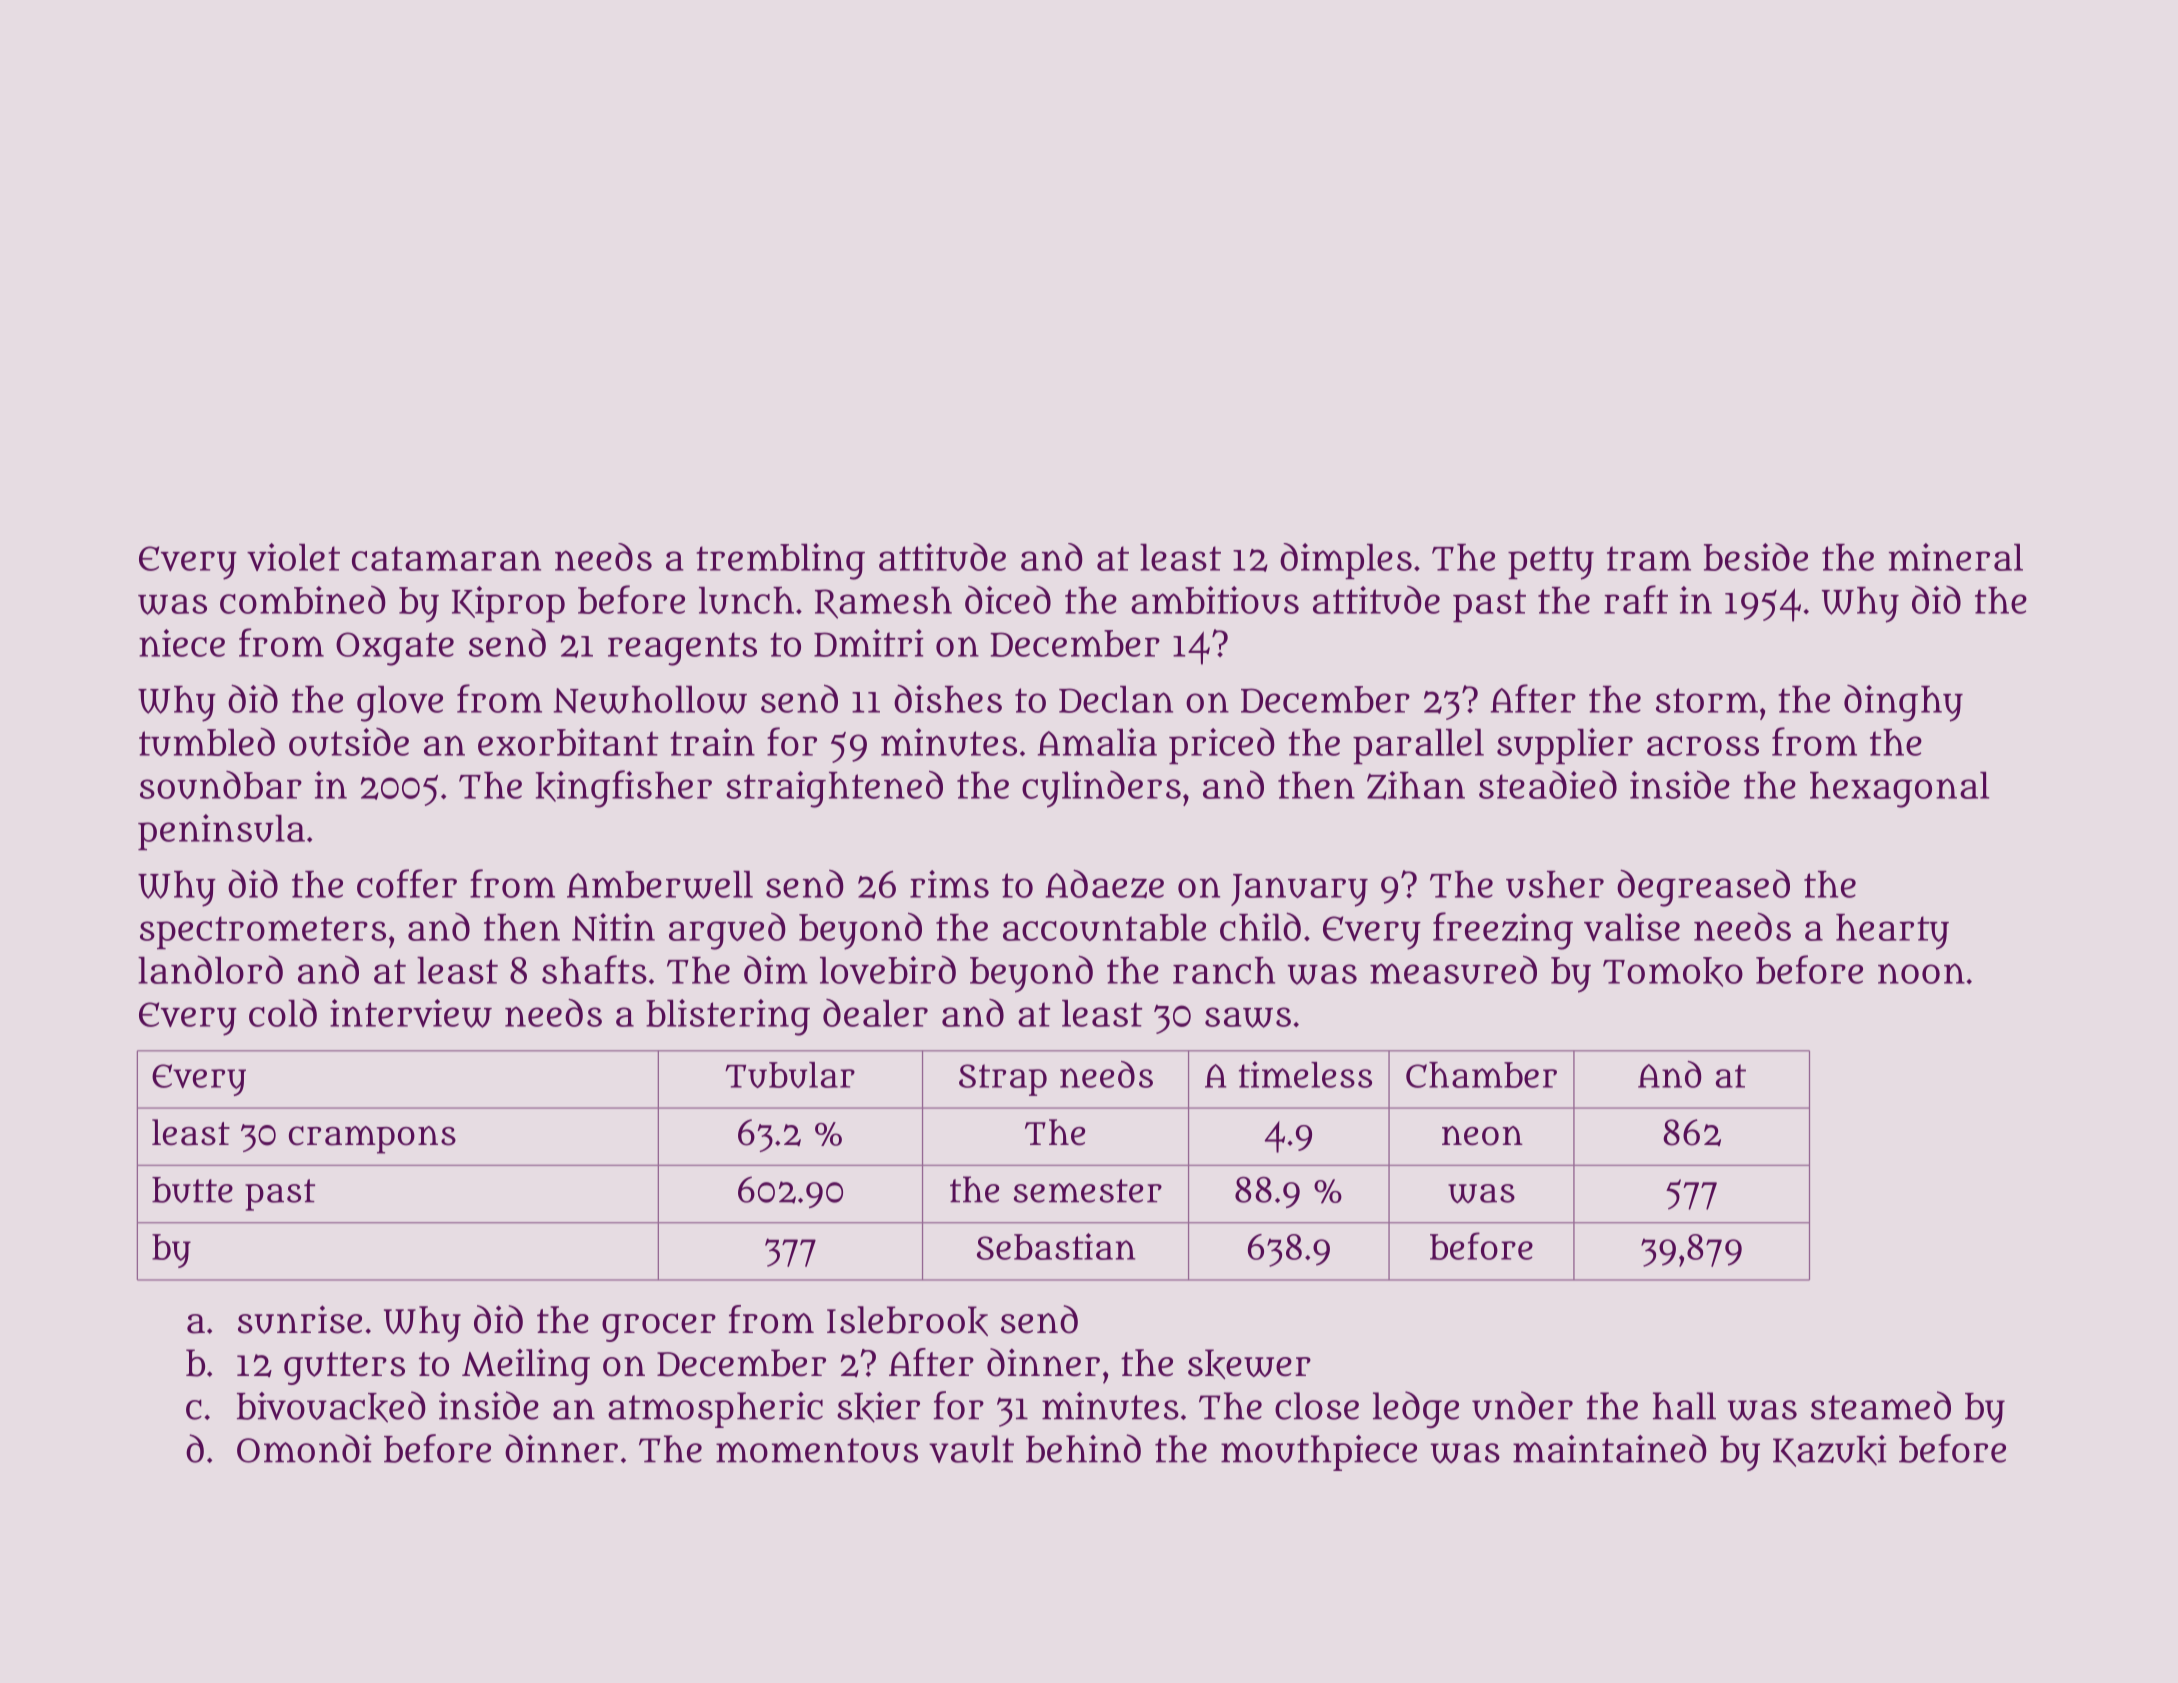  What do you see at coordinates (1551, 563) in the screenshot?
I see `petty` at bounding box center [1551, 563].
